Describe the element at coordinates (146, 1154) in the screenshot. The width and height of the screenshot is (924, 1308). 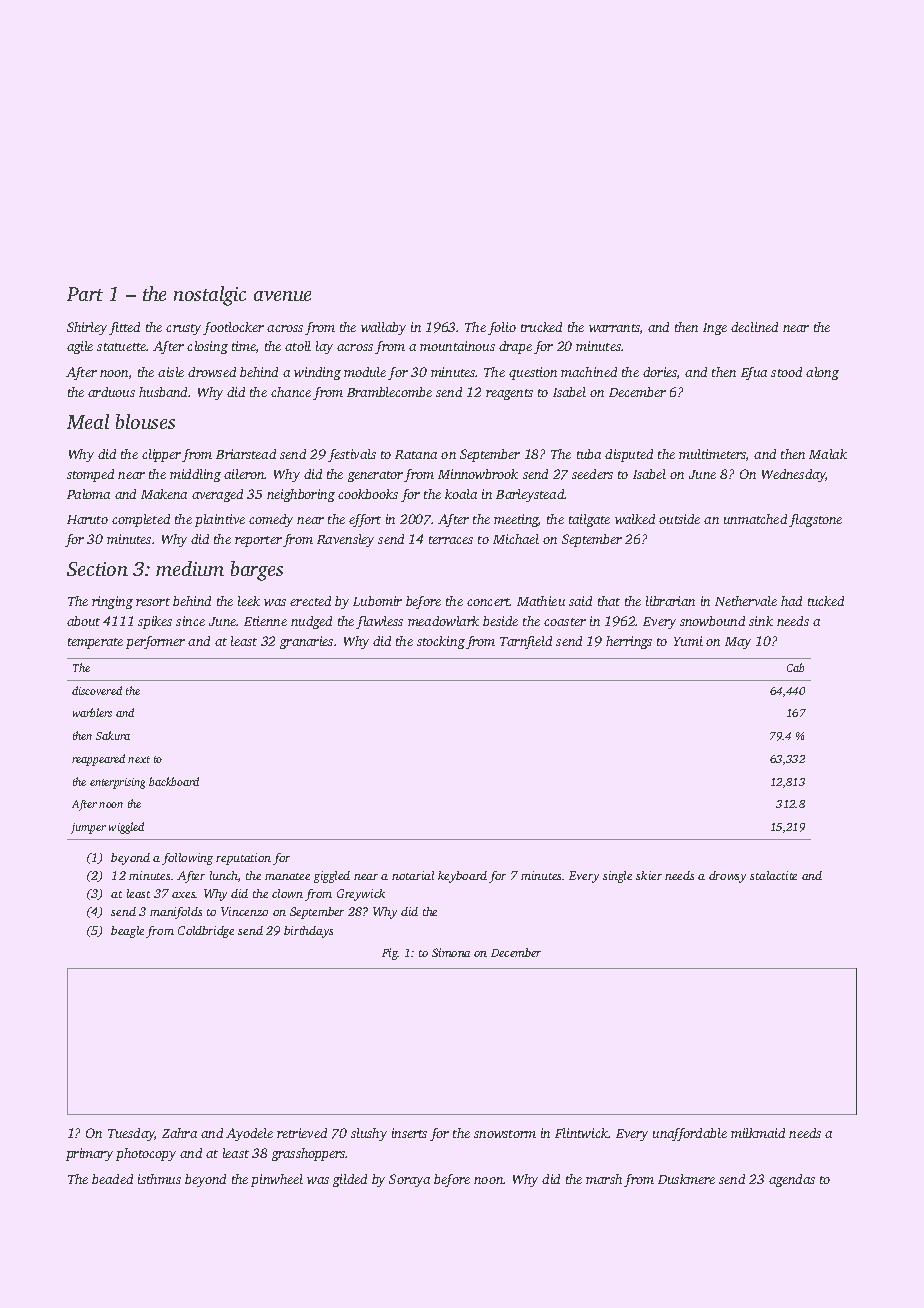
I see `photocopy` at that location.
